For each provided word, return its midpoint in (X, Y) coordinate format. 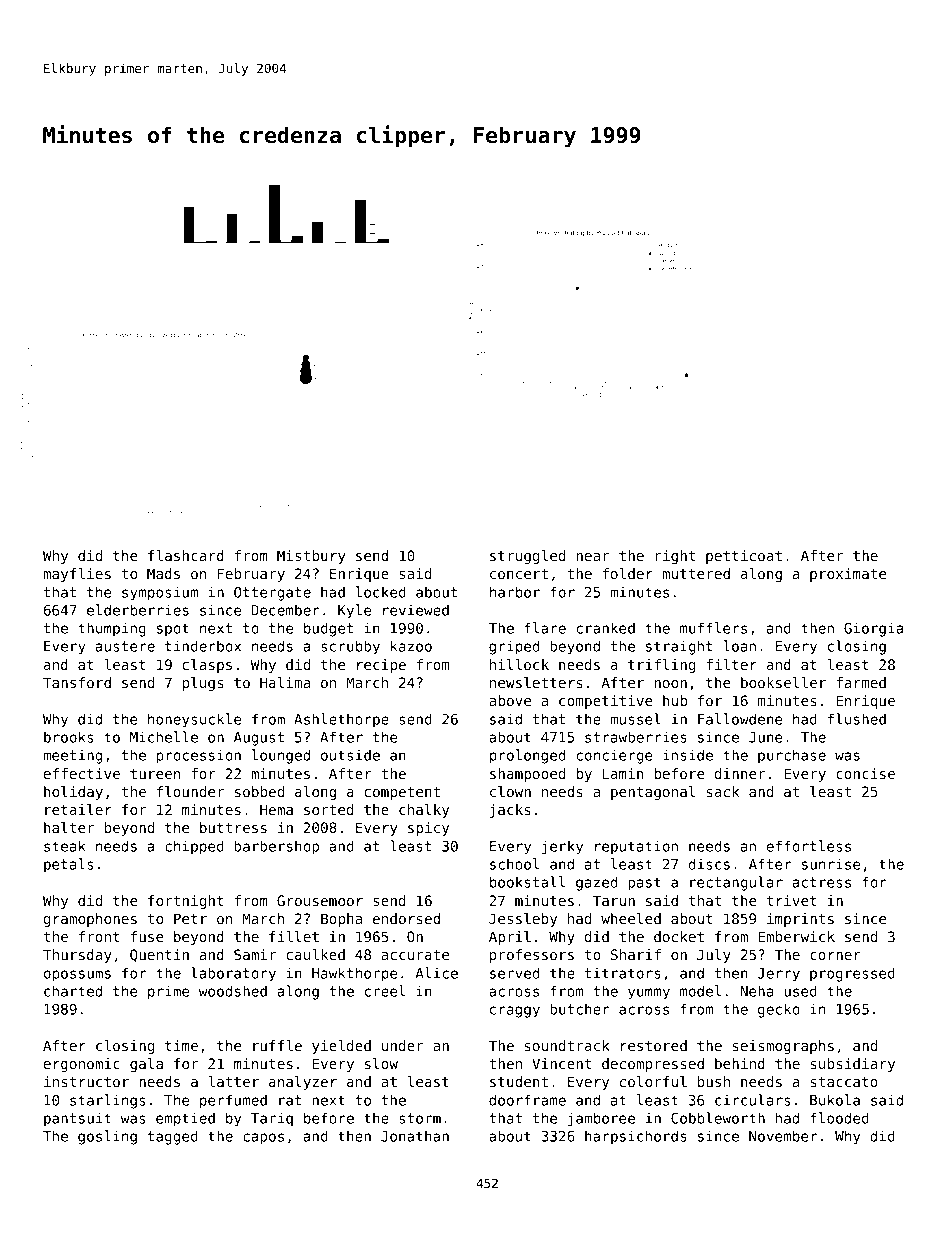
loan (740, 646)
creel (385, 991)
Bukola (835, 1100)
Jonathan (415, 1136)
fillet (294, 936)
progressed (852, 974)
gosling (107, 1137)
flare (545, 628)
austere (125, 646)
